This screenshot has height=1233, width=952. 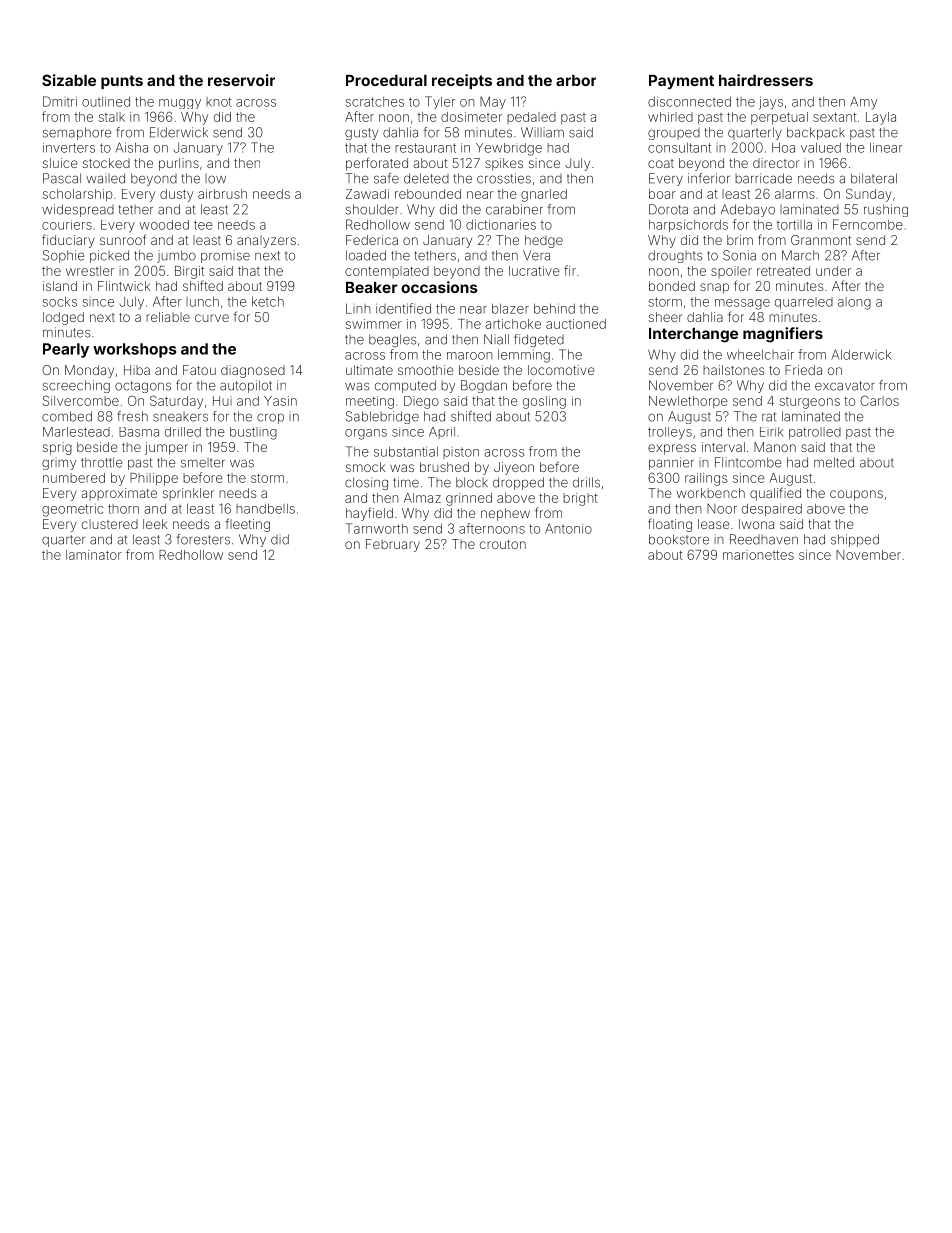 I want to click on reservoir, so click(x=241, y=80).
